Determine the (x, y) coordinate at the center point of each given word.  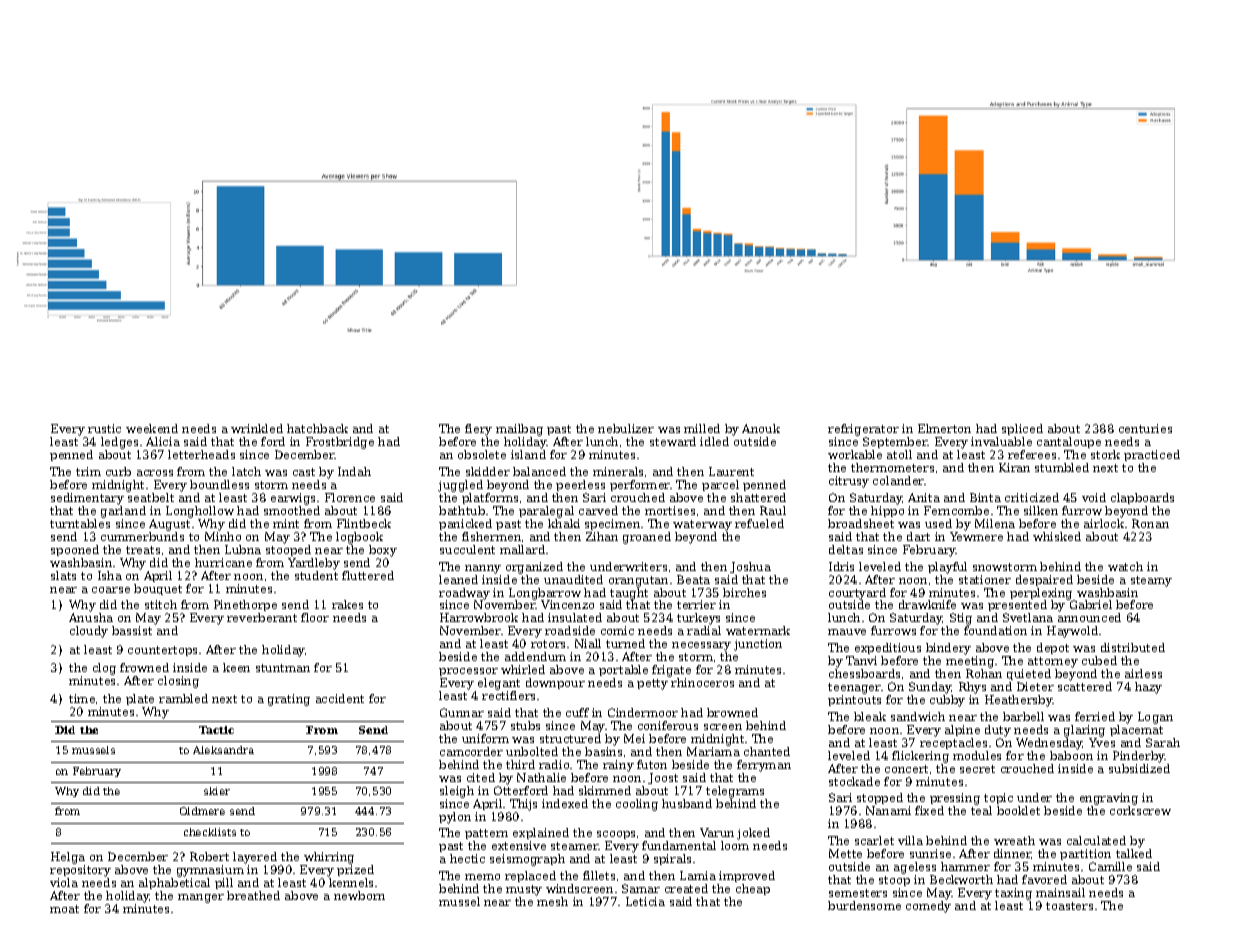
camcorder (471, 751)
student (316, 575)
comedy (928, 907)
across (155, 473)
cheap (753, 889)
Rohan (984, 673)
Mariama (713, 751)
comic (617, 630)
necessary (701, 646)
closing (178, 682)
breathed (253, 895)
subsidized (1139, 768)
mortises (670, 510)
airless (1143, 673)
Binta (985, 497)
